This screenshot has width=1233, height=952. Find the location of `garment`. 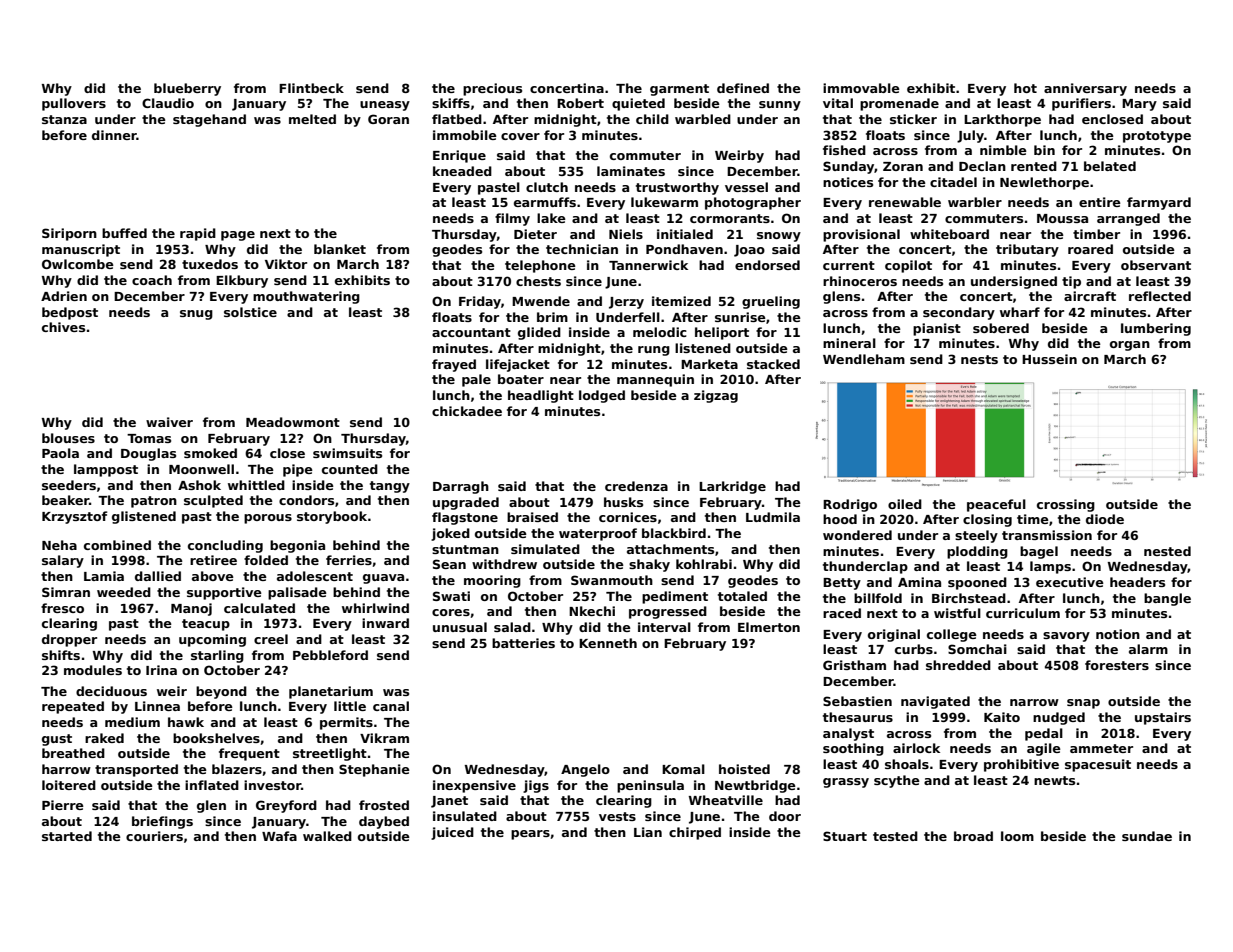

garment is located at coordinates (679, 90).
